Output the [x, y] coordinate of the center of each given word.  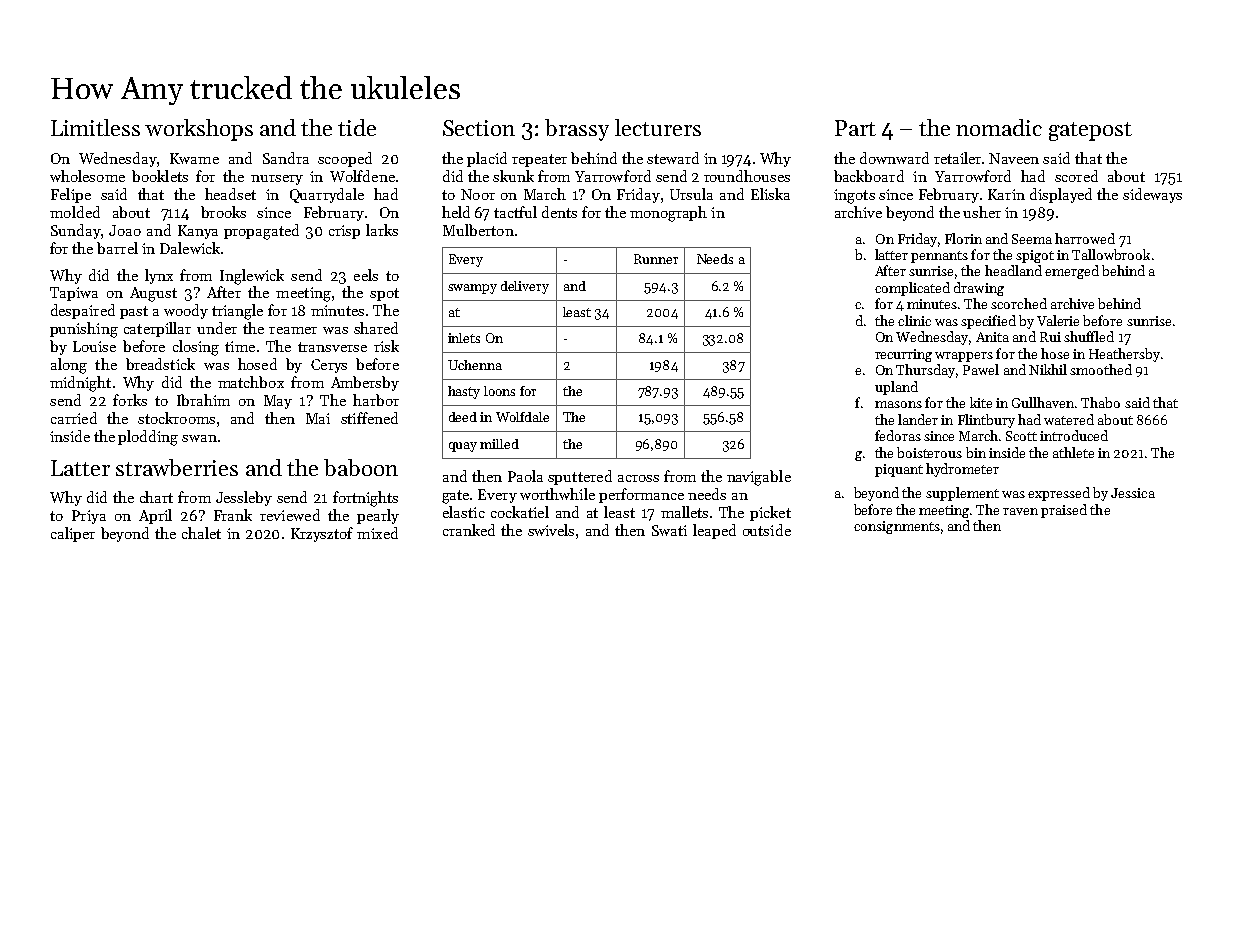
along [69, 366]
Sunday [76, 231]
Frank [233, 515]
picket [770, 513]
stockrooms [176, 418]
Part [855, 128]
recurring [903, 355]
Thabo [1100, 402]
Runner [656, 259]
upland [896, 388]
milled [499, 444]
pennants [939, 257]
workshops [199, 130]
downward [894, 158]
